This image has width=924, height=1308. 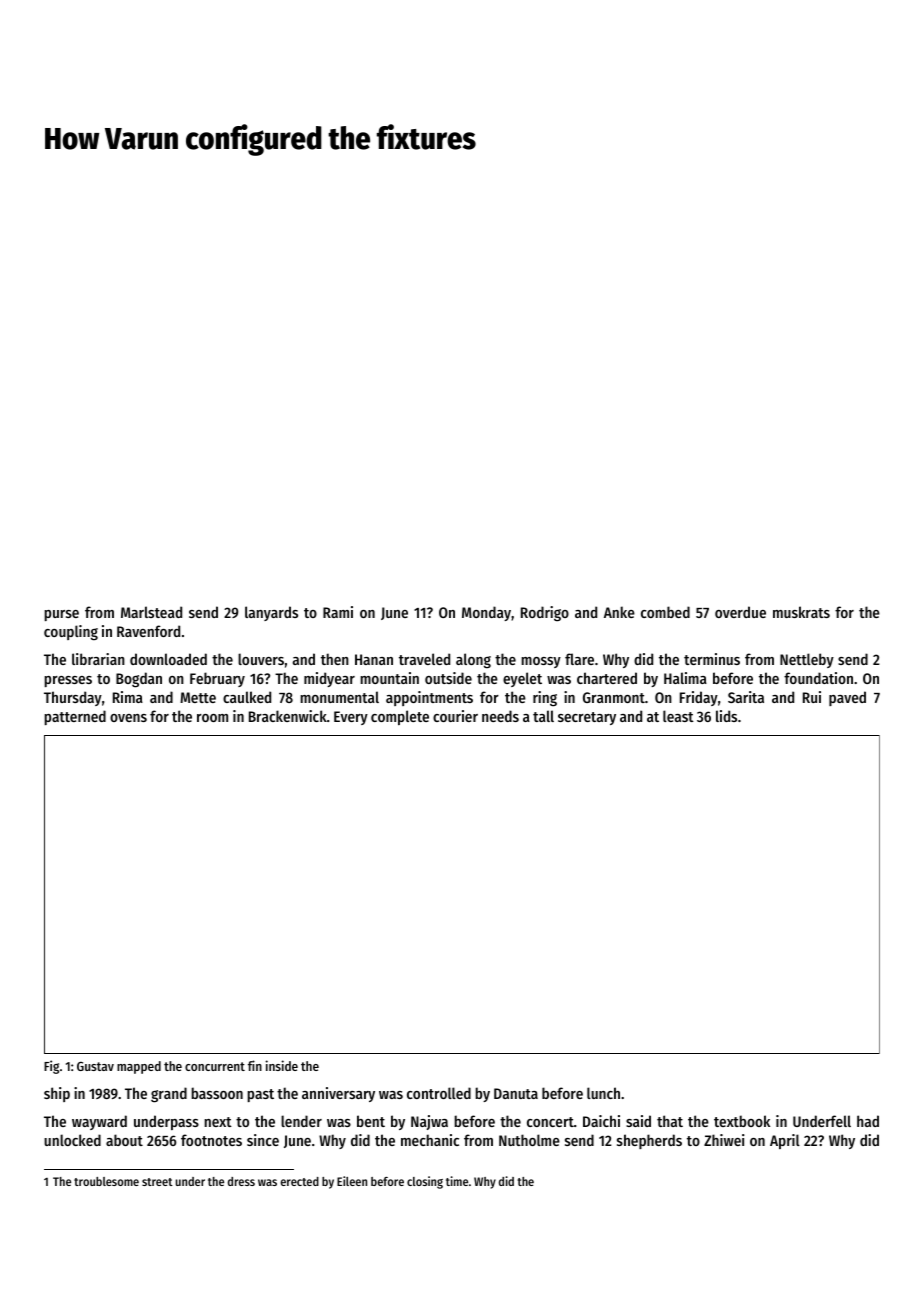 What do you see at coordinates (678, 716) in the image?
I see `least` at bounding box center [678, 716].
